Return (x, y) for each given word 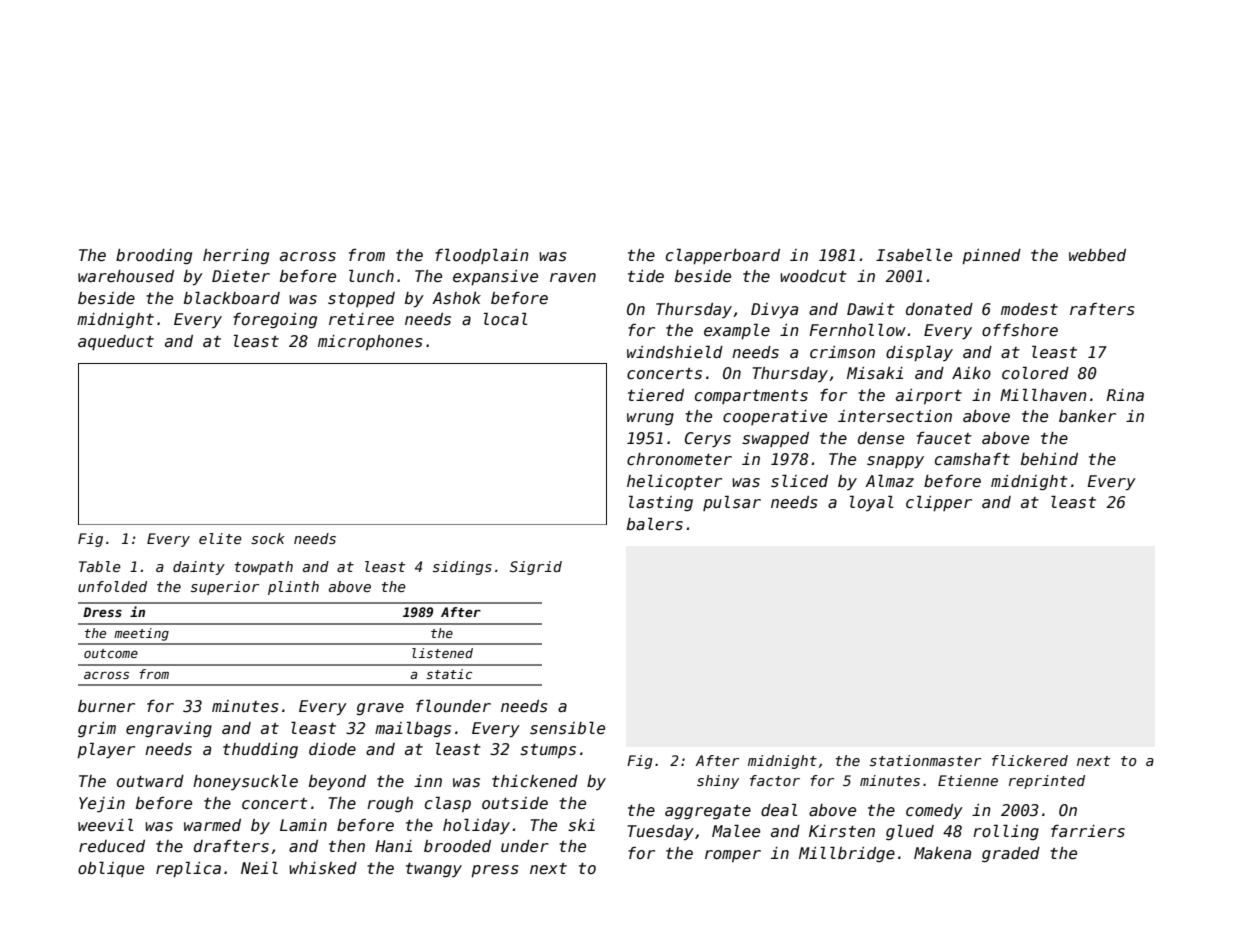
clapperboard (723, 256)
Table (100, 566)
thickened (535, 781)
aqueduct (116, 342)
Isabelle (914, 255)
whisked (323, 868)
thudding (260, 750)
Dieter (241, 276)
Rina (1125, 395)
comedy (934, 812)
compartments (751, 397)
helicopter (674, 482)
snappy (895, 462)
